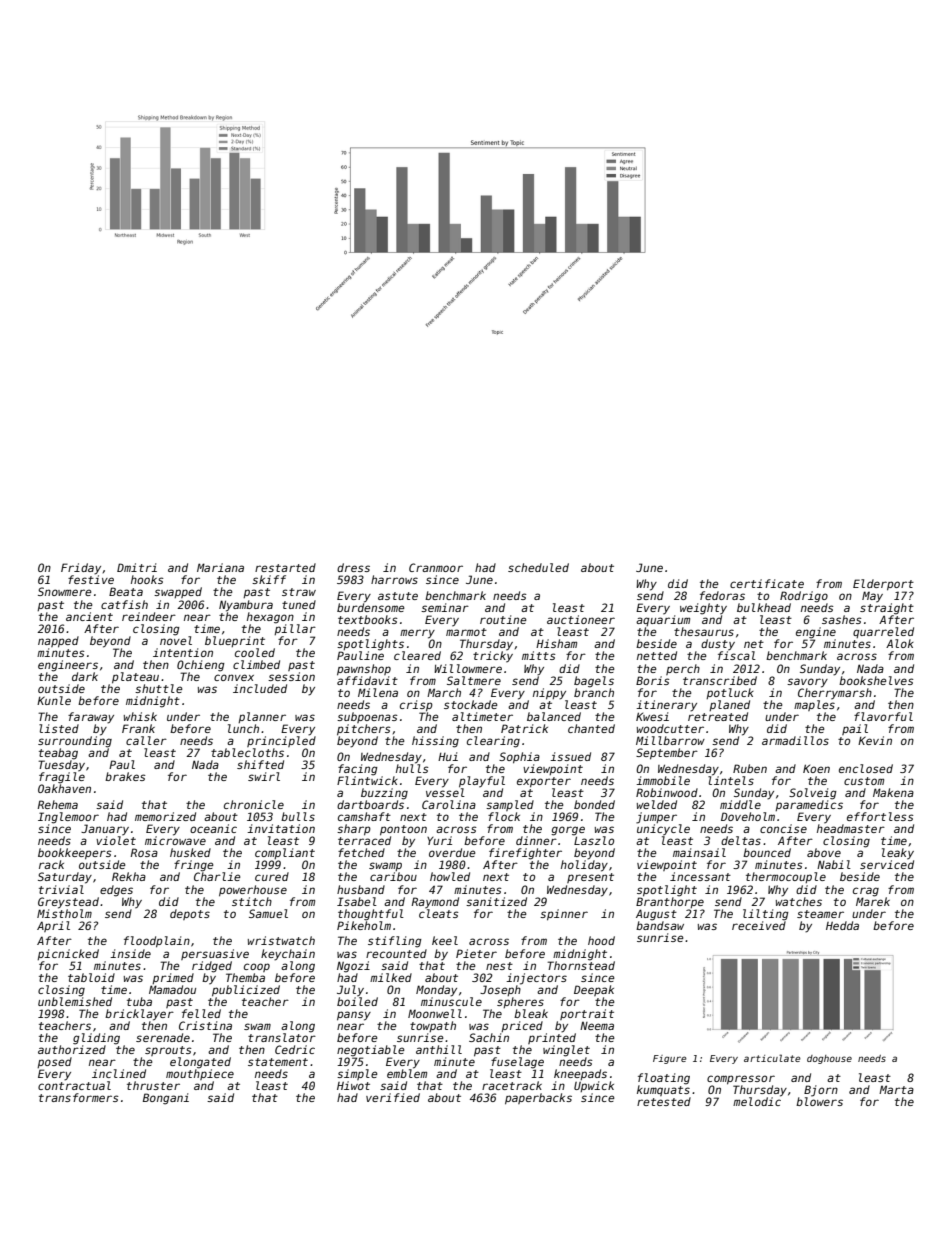 The height and width of the screenshot is (1233, 952). I want to click on spinner, so click(564, 915).
